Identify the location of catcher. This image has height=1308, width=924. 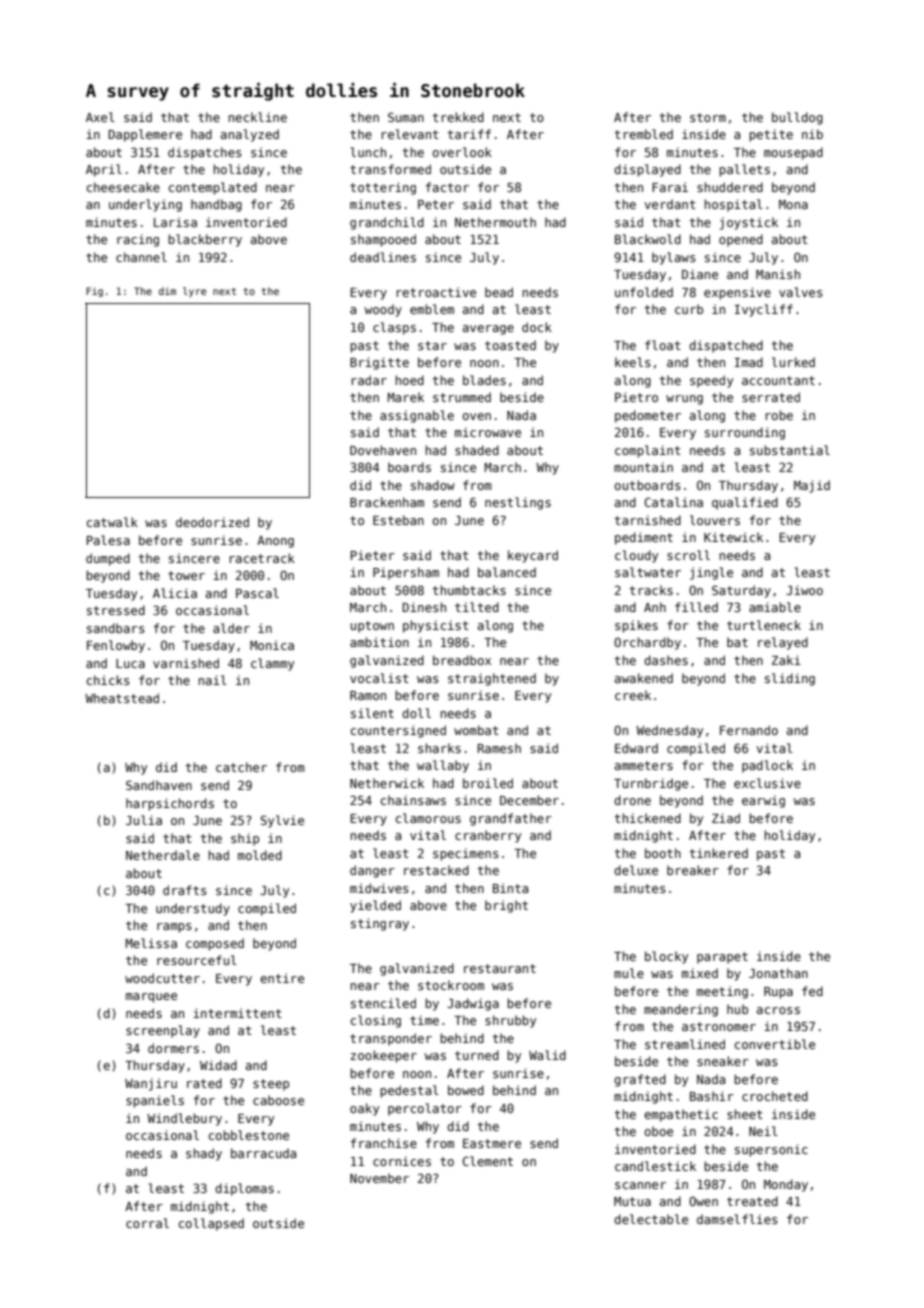
(241, 767).
